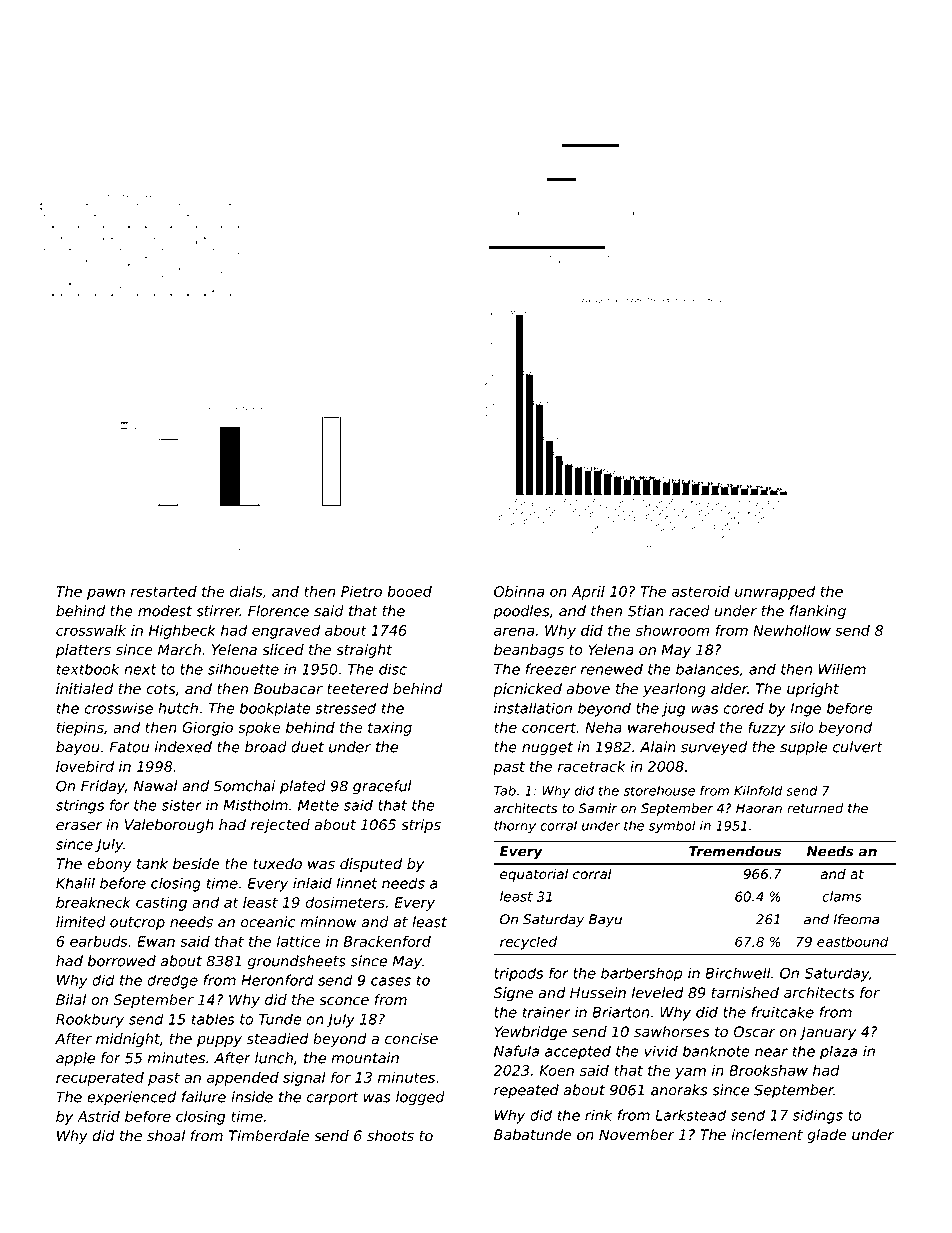 The width and height of the page is (952, 1233). What do you see at coordinates (277, 980) in the page?
I see `Heronford` at bounding box center [277, 980].
